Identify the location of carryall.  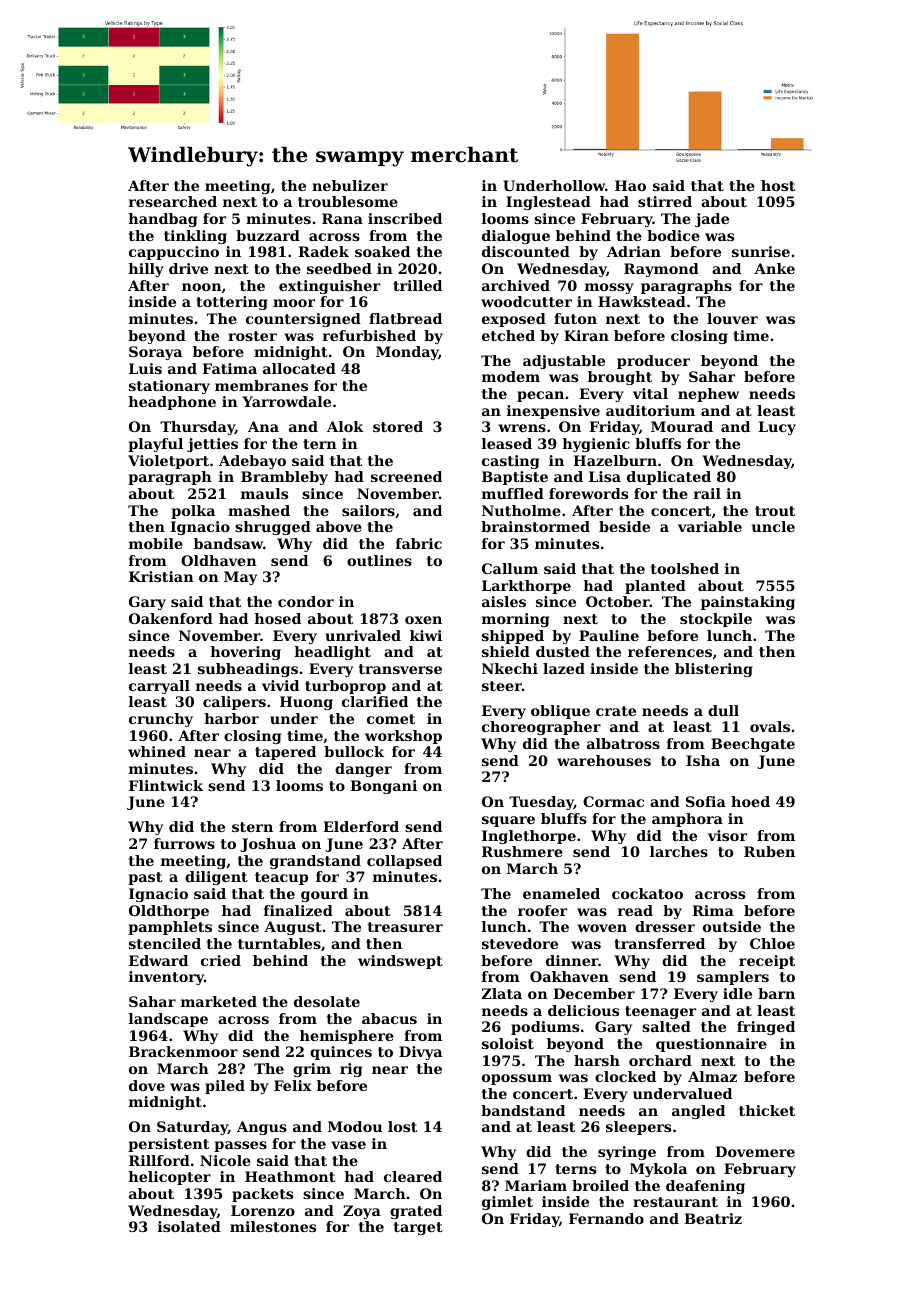
(159, 687).
